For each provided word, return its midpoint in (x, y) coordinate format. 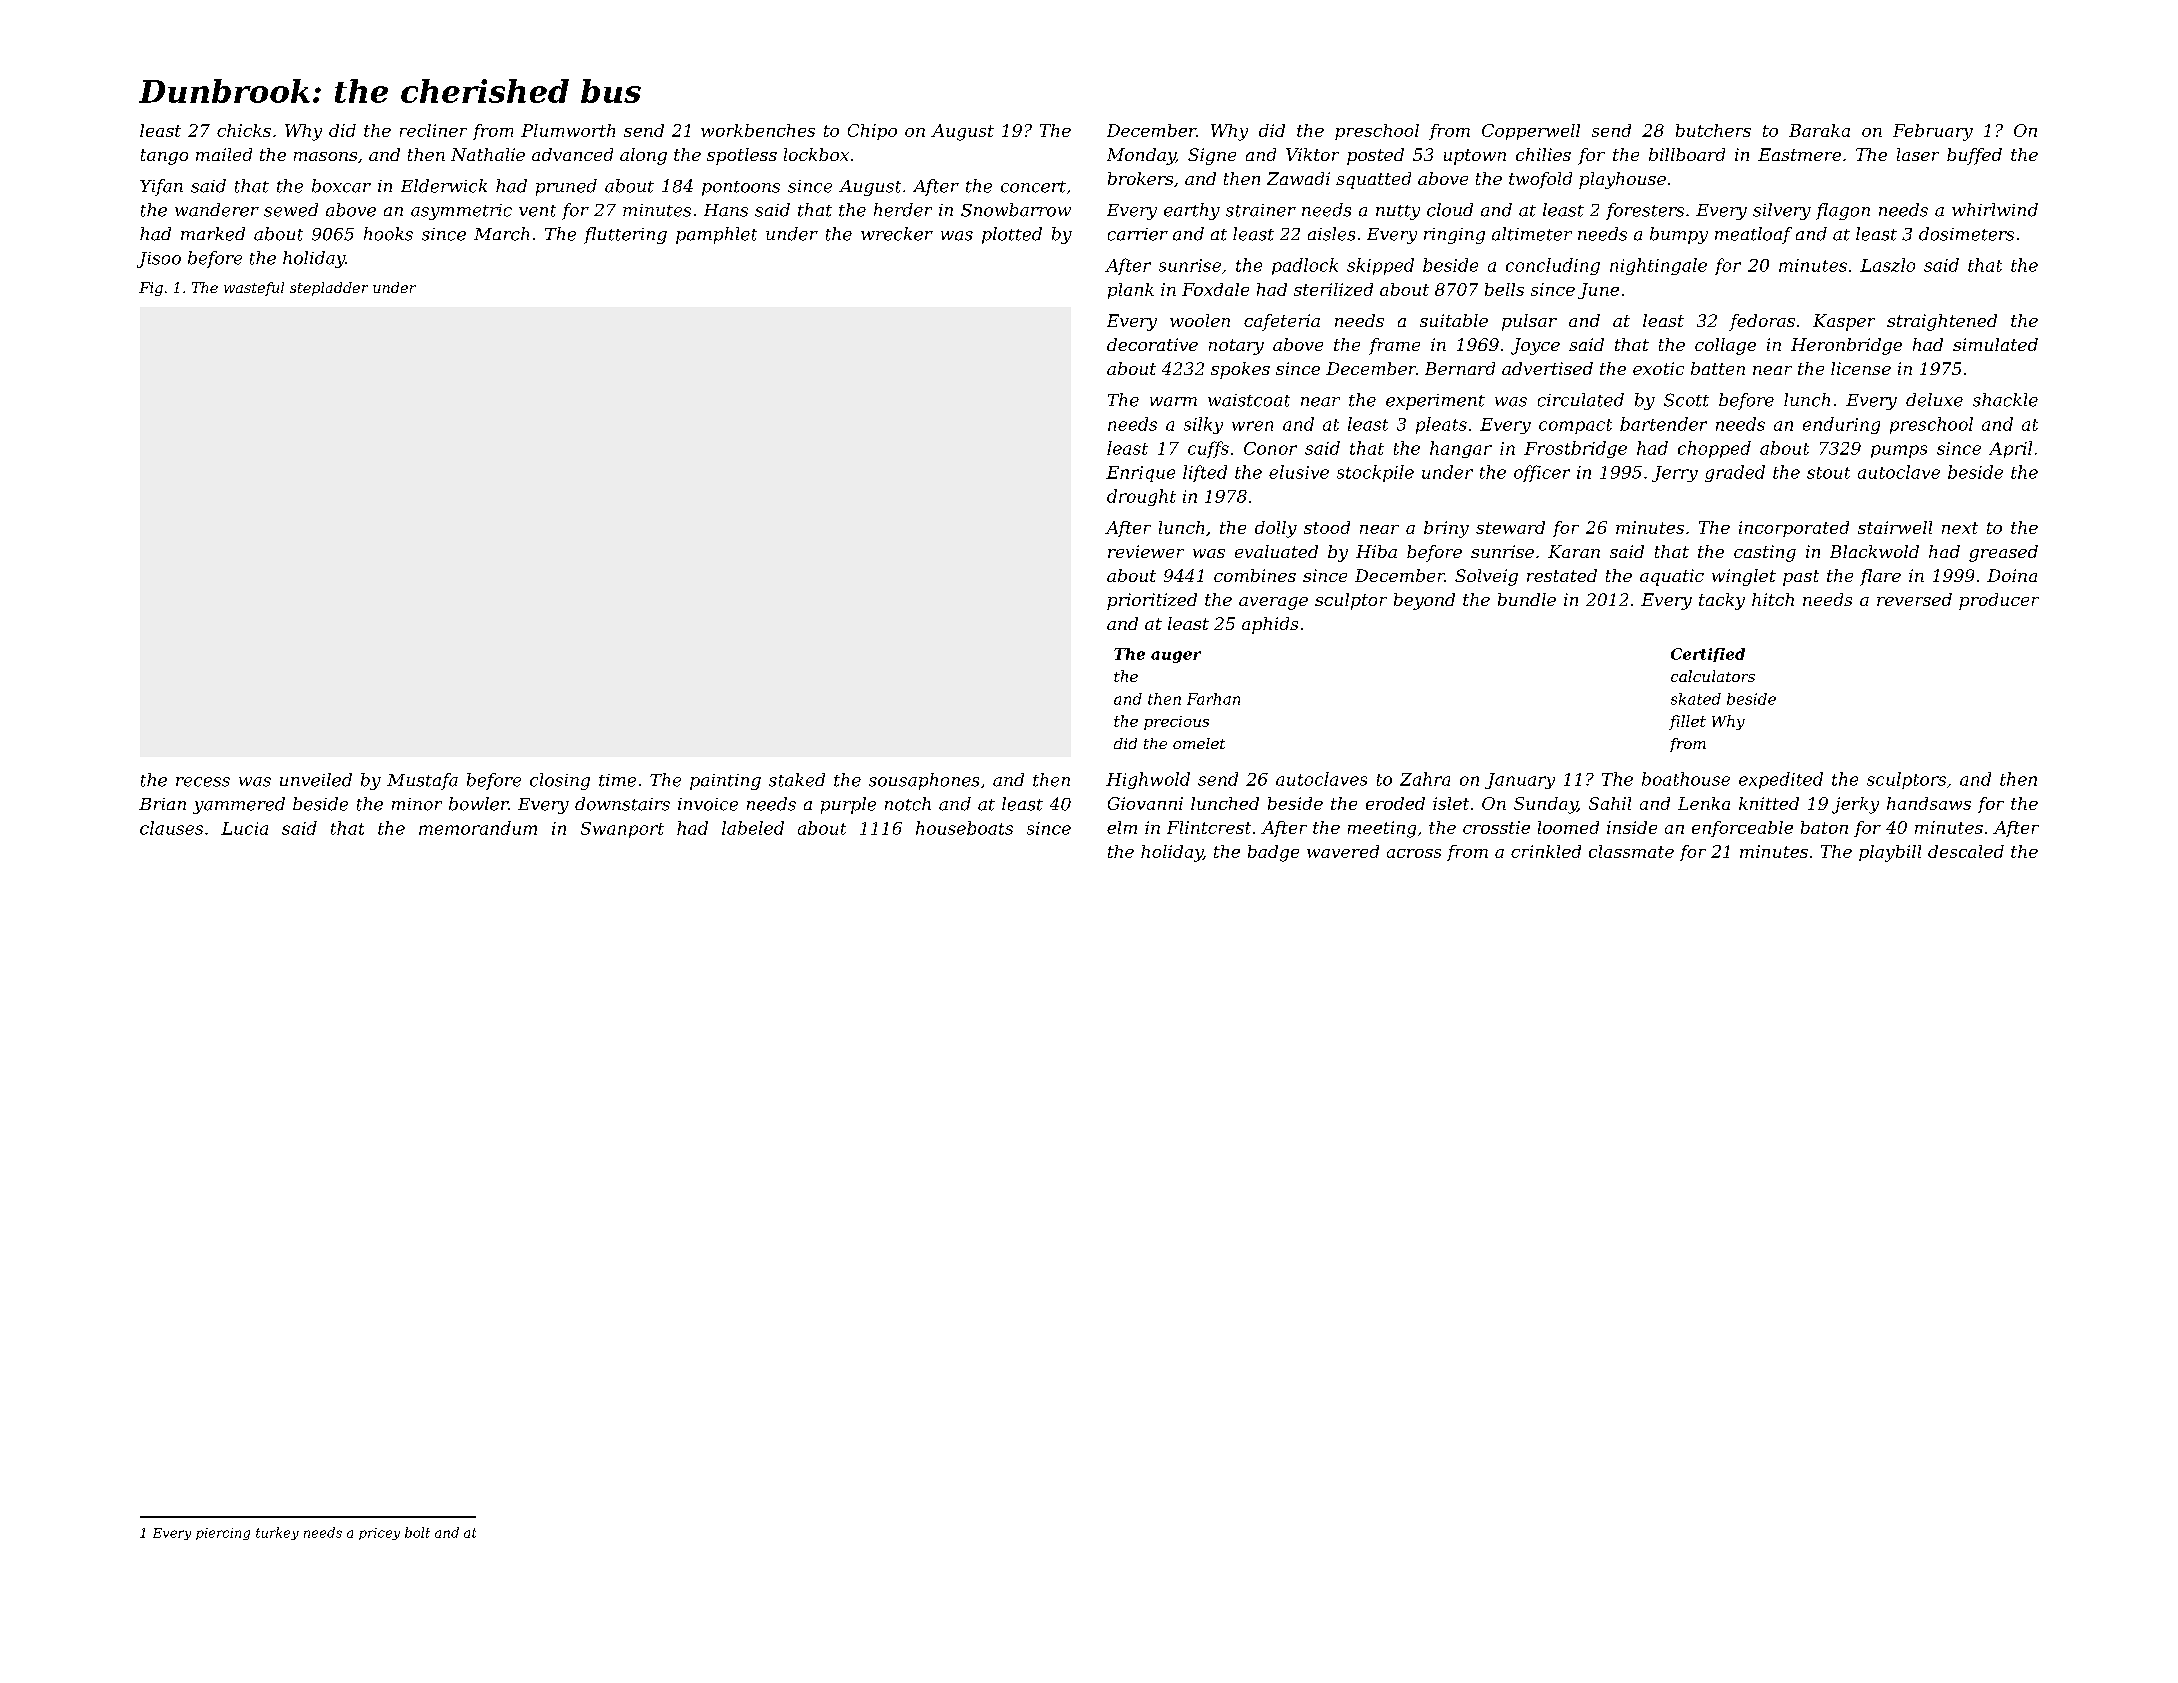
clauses (171, 828)
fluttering (625, 235)
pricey (379, 1534)
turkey (277, 1533)
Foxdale (1215, 289)
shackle (2005, 400)
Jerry (1675, 474)
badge (1273, 853)
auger (1176, 657)
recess (203, 782)
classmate (1631, 851)
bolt (417, 1532)
